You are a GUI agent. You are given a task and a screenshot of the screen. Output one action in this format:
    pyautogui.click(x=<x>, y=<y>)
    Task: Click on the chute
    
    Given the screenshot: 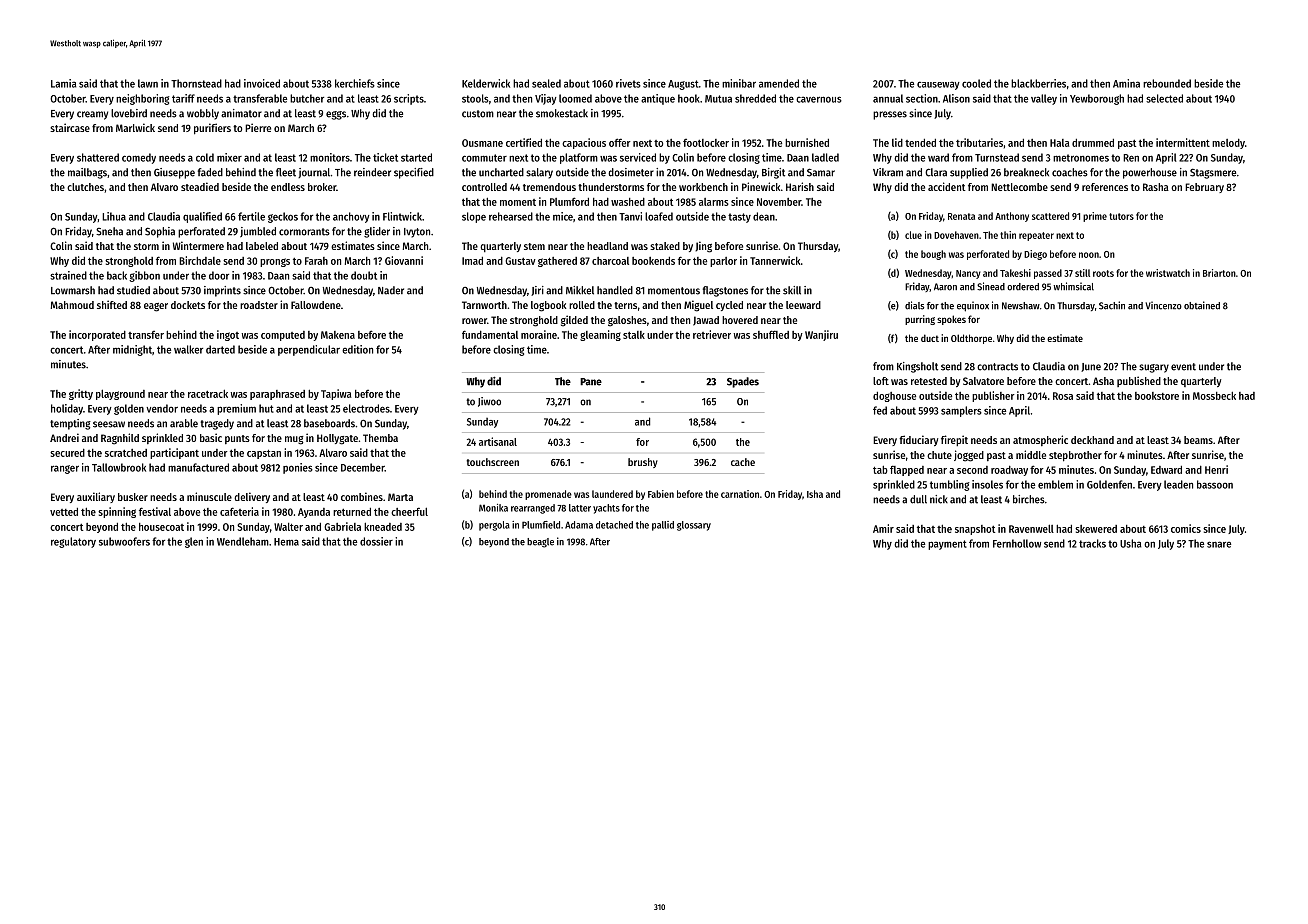 What is the action you would take?
    pyautogui.click(x=939, y=455)
